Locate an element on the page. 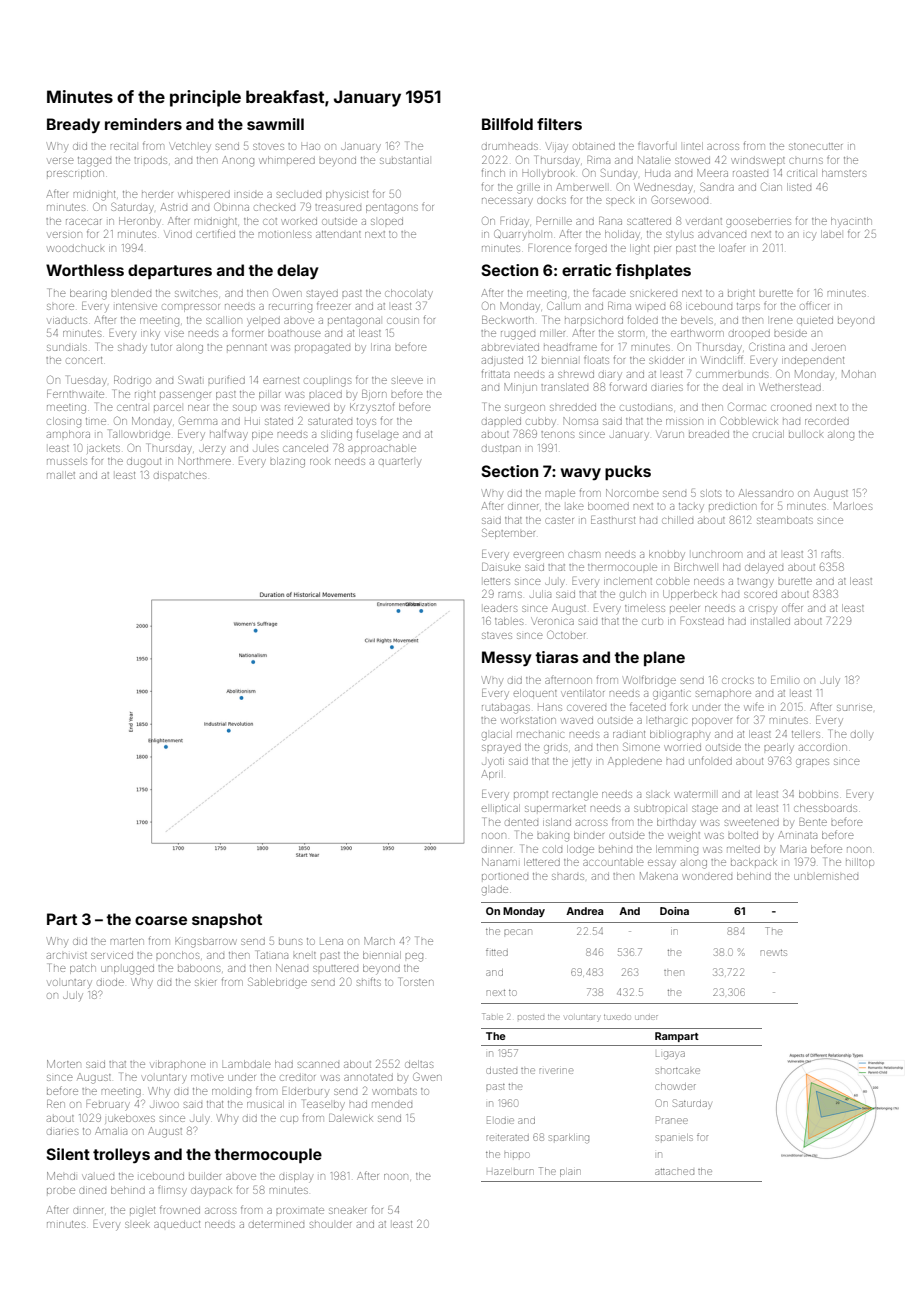 Image resolution: width=924 pixels, height=1308 pixels. ponchos is located at coordinates (177, 955).
